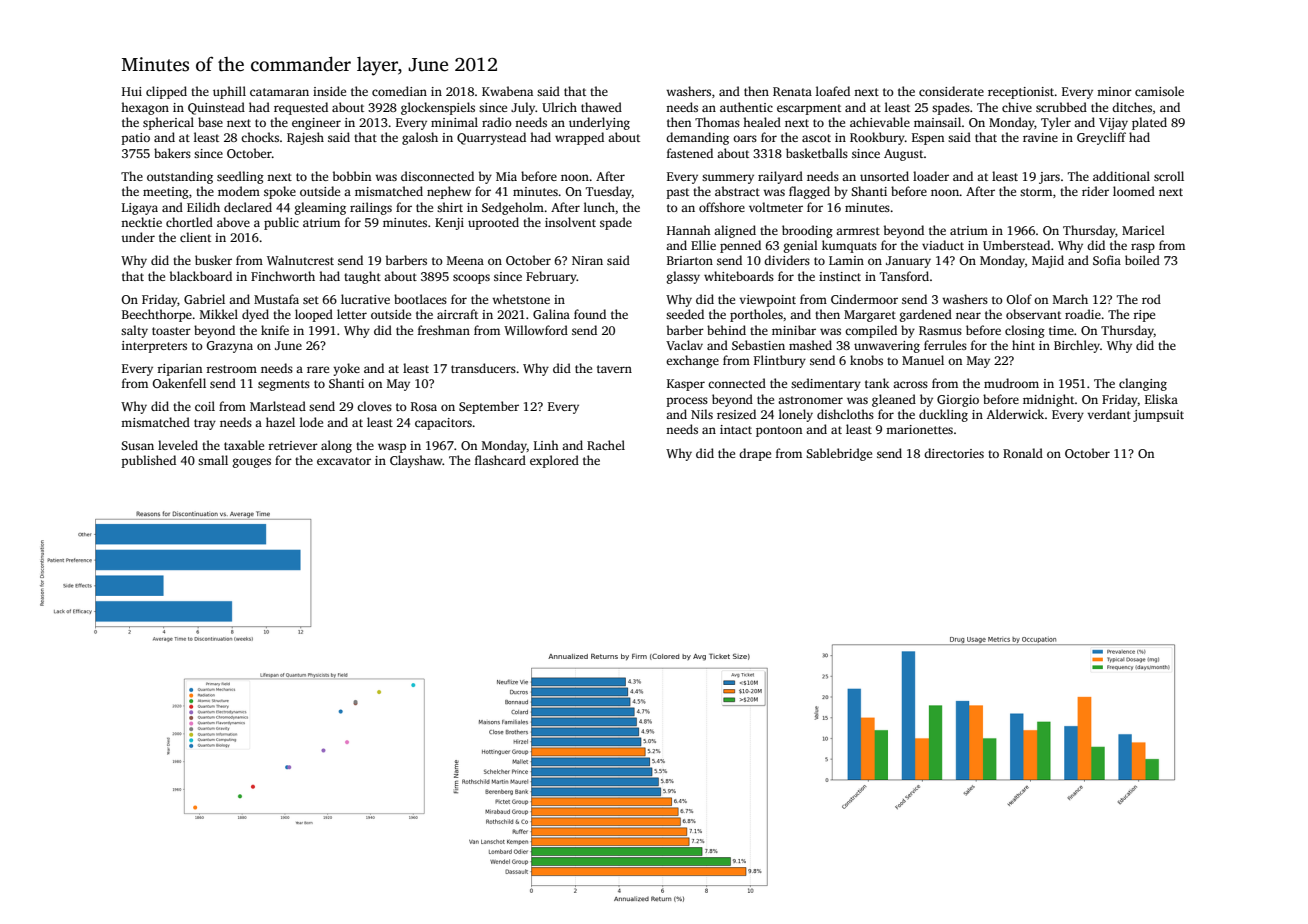 The width and height of the screenshot is (1308, 924). Describe the element at coordinates (179, 383) in the screenshot. I see `Oakenfell` at that location.
